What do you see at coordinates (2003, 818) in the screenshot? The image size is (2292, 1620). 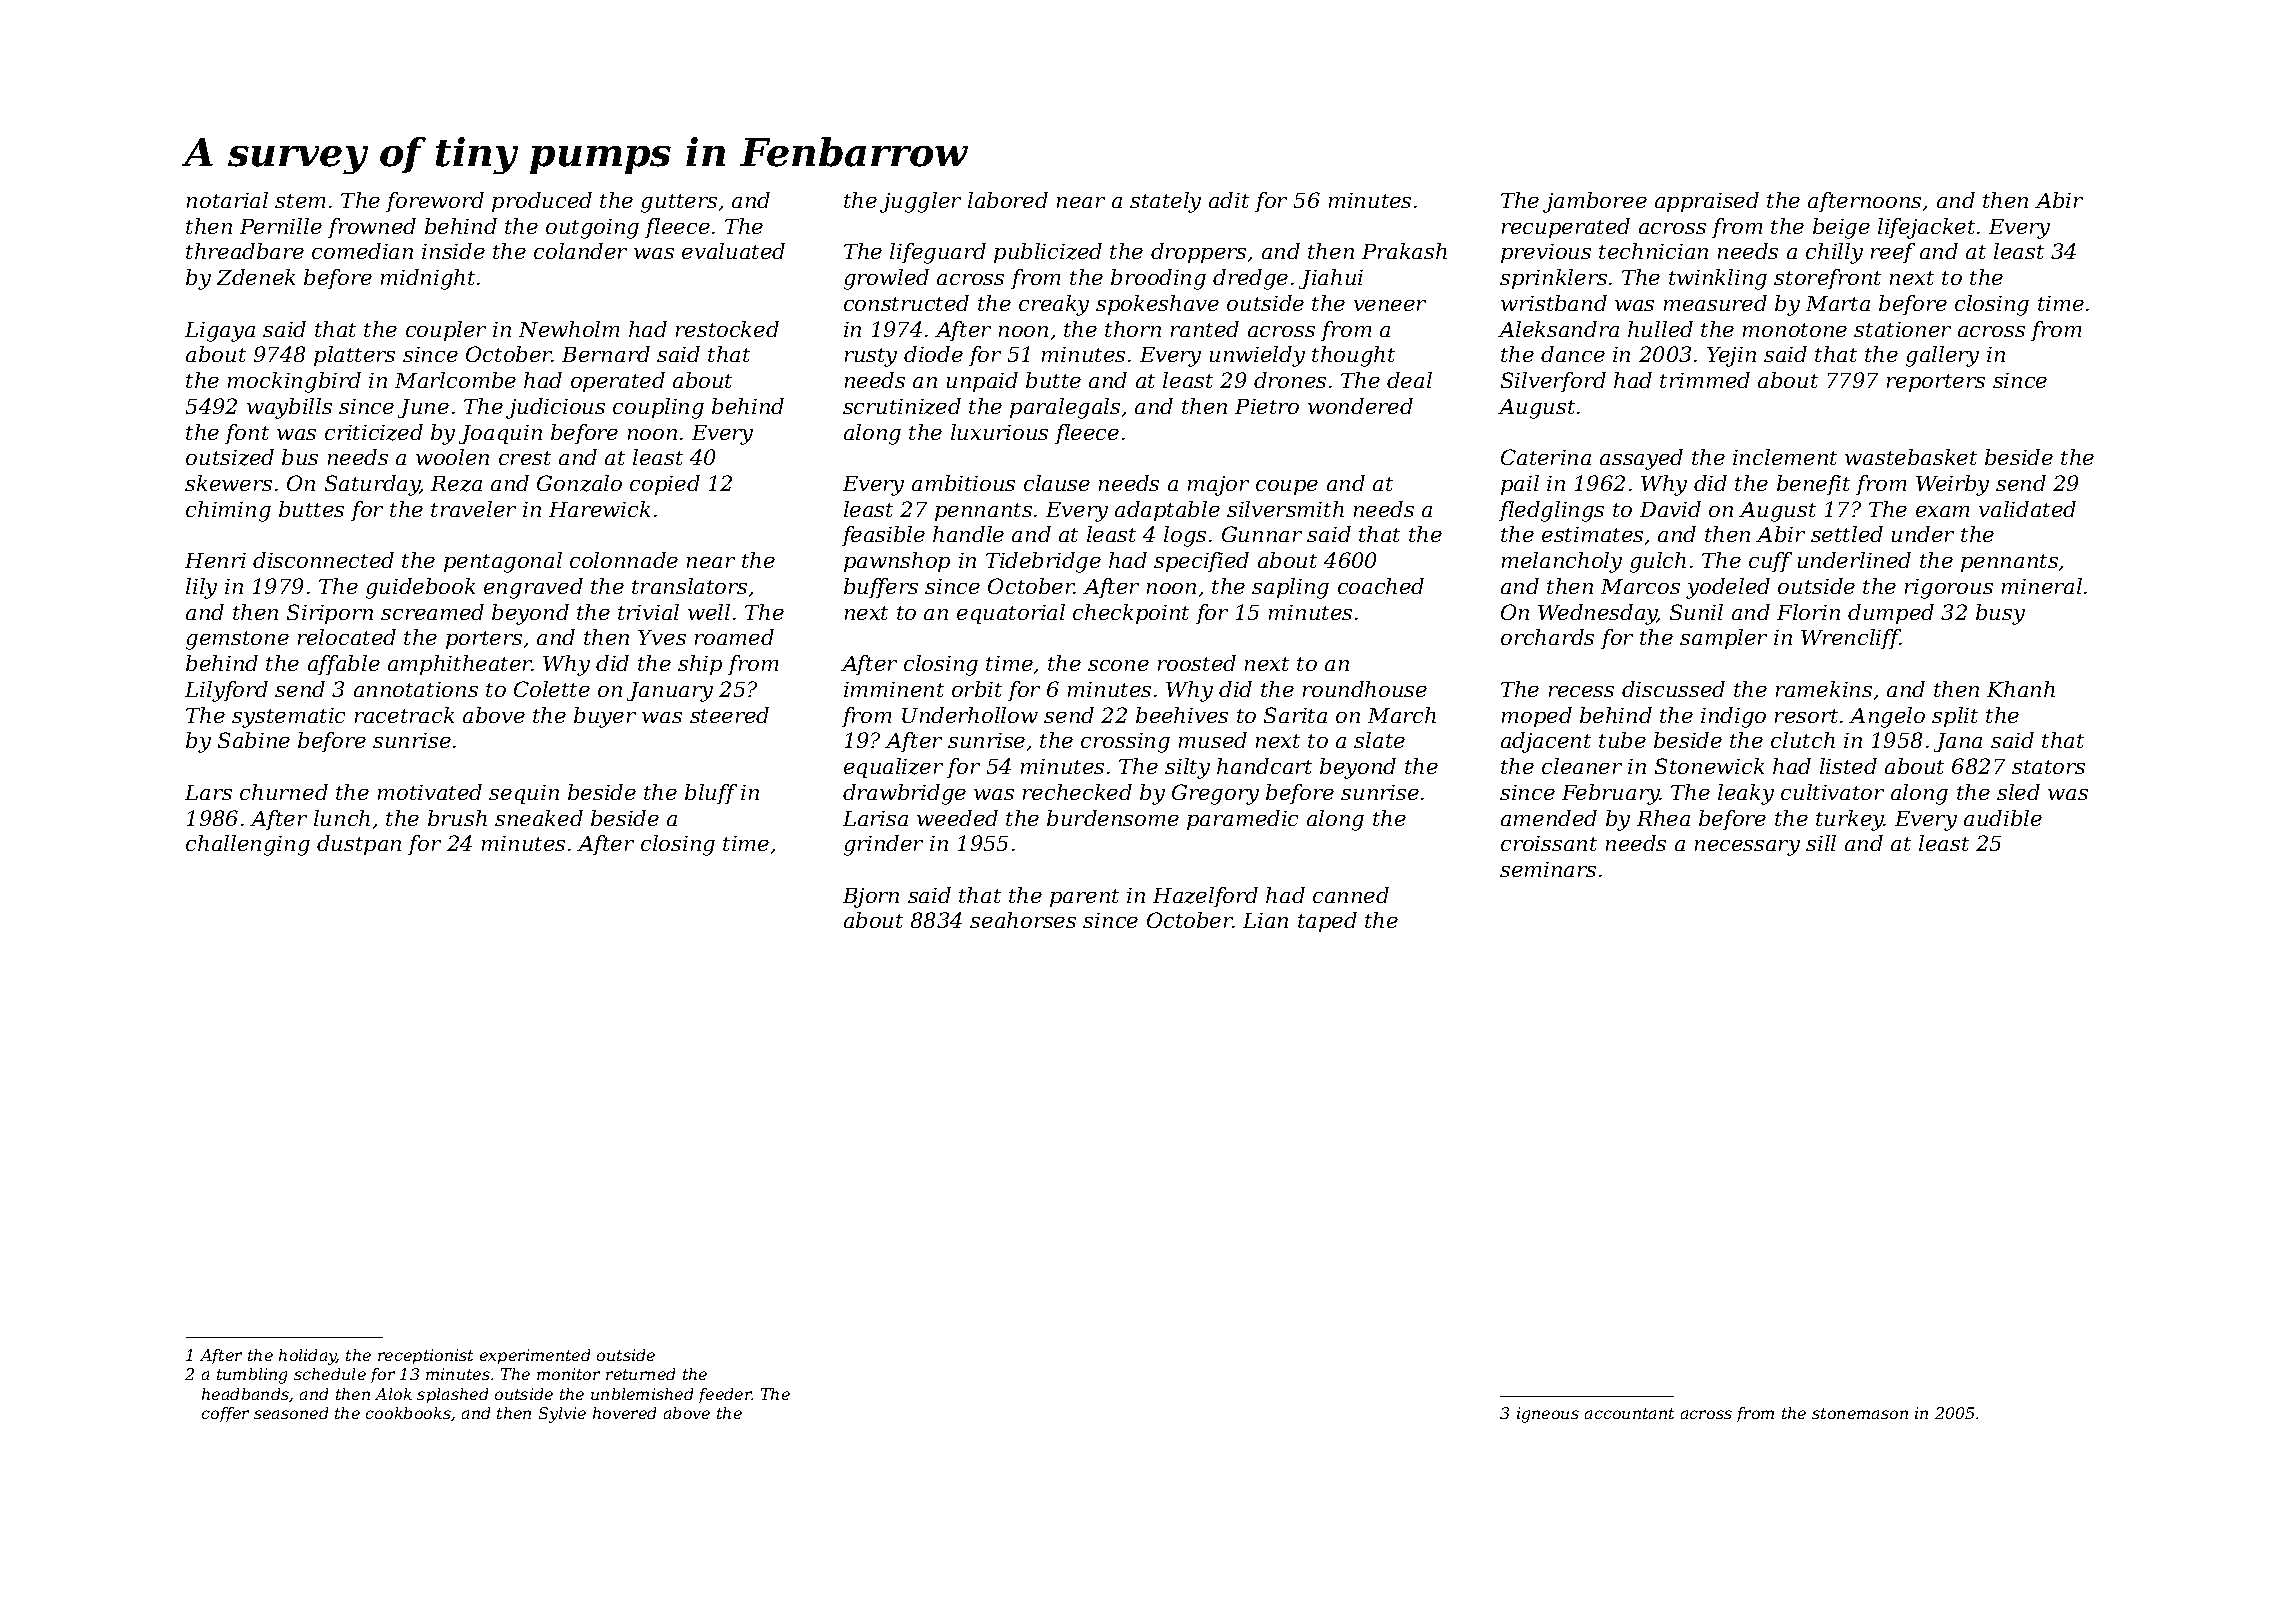 I see `audible` at bounding box center [2003, 818].
